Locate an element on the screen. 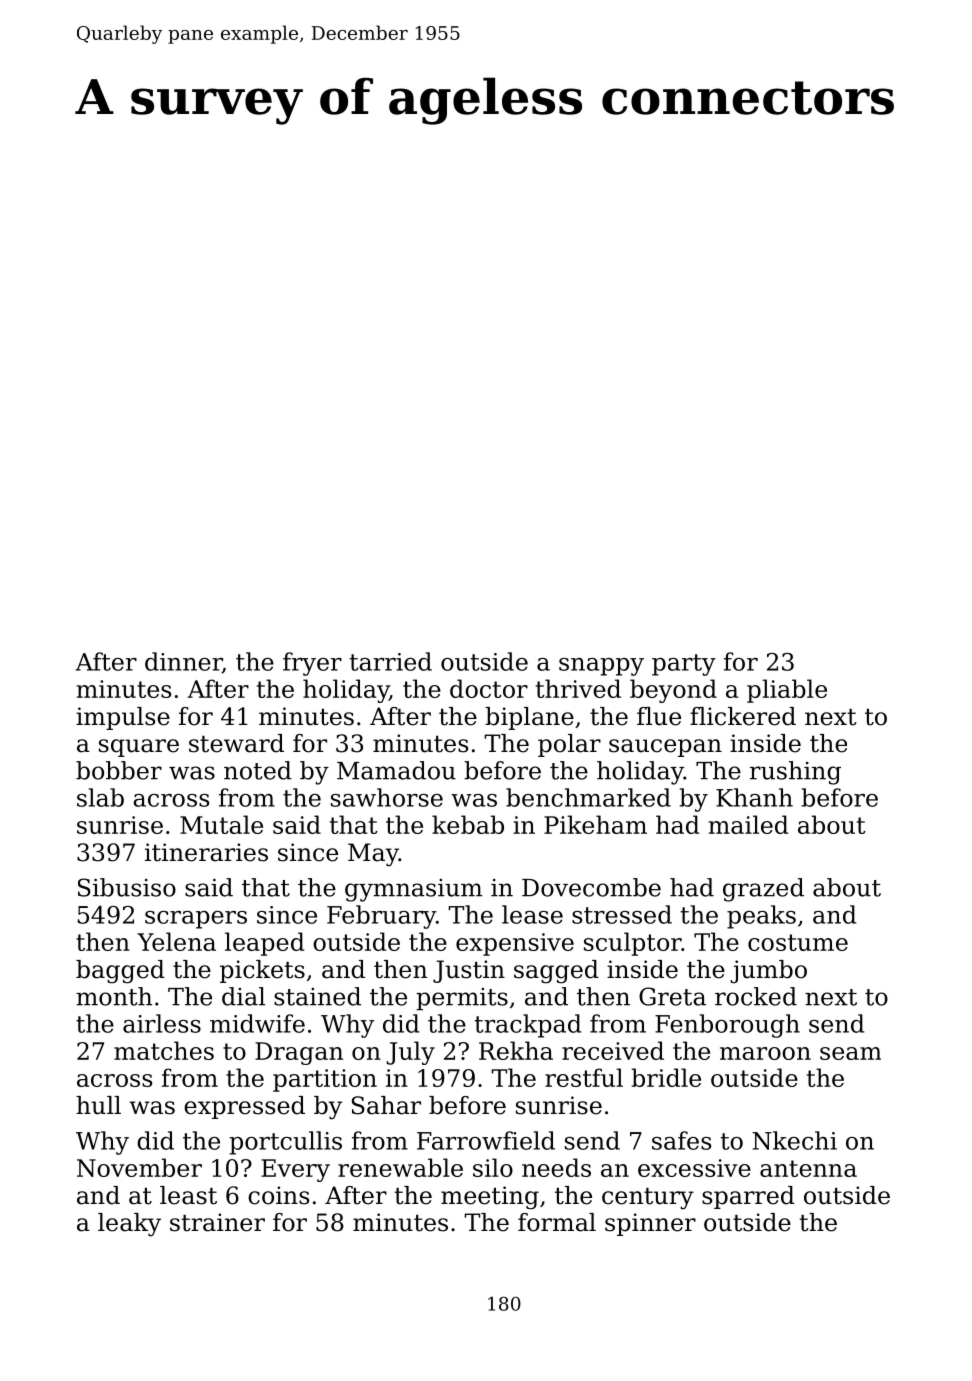 The width and height of the screenshot is (972, 1381). November is located at coordinates (139, 1167).
